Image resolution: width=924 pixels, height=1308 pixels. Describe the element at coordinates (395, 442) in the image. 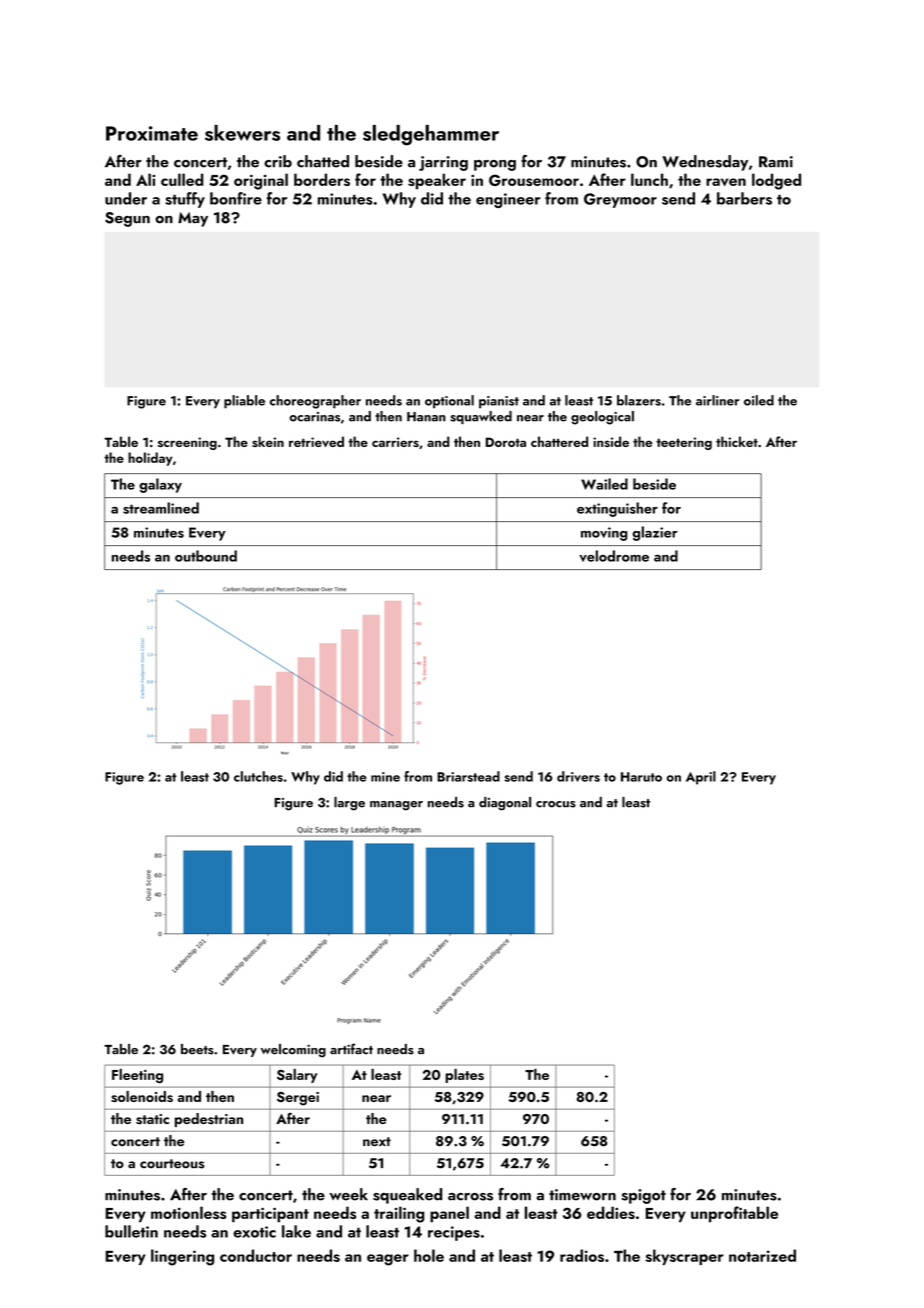

I see `carriers` at that location.
